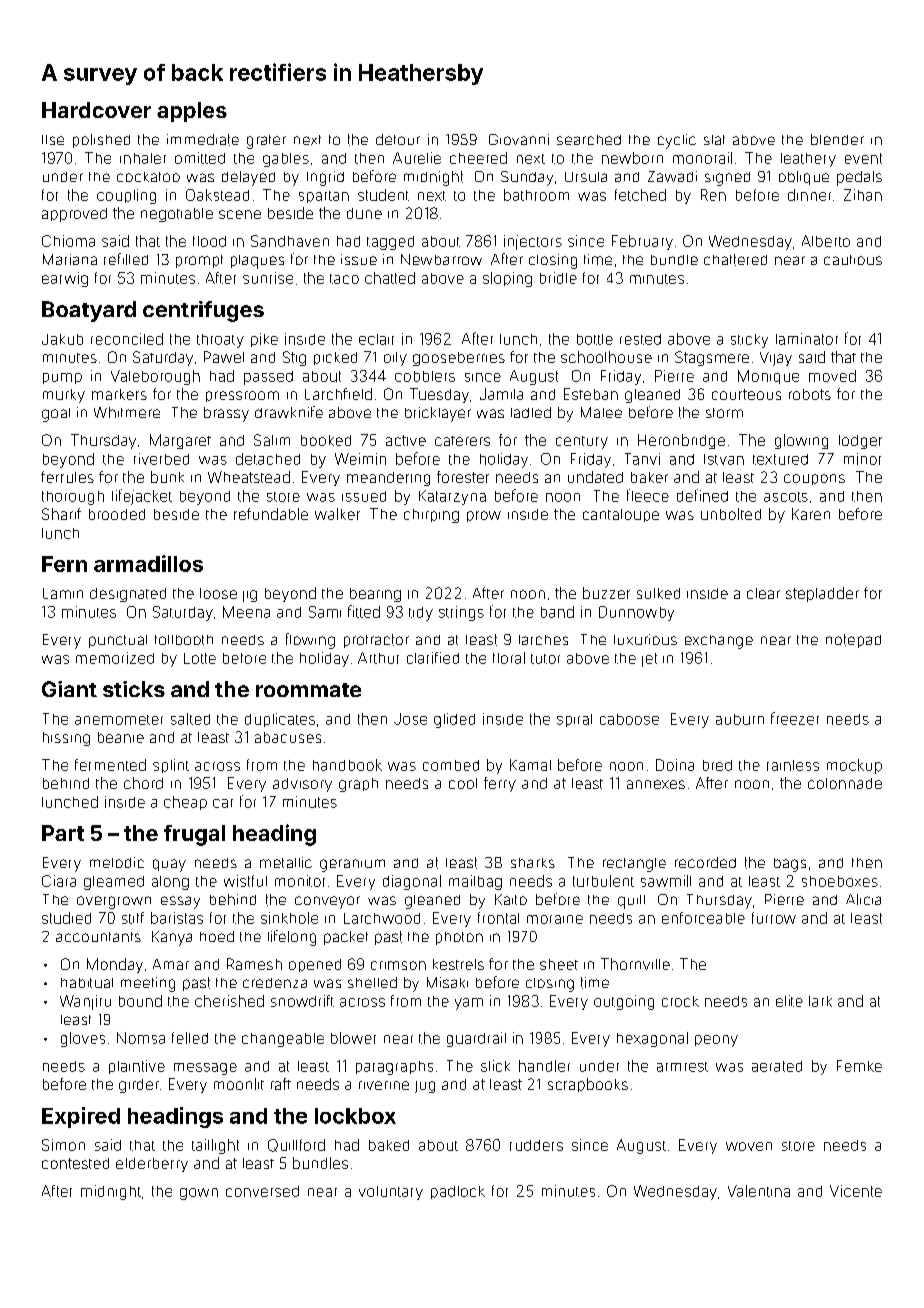  Describe the element at coordinates (194, 835) in the screenshot. I see `frugal` at that location.
